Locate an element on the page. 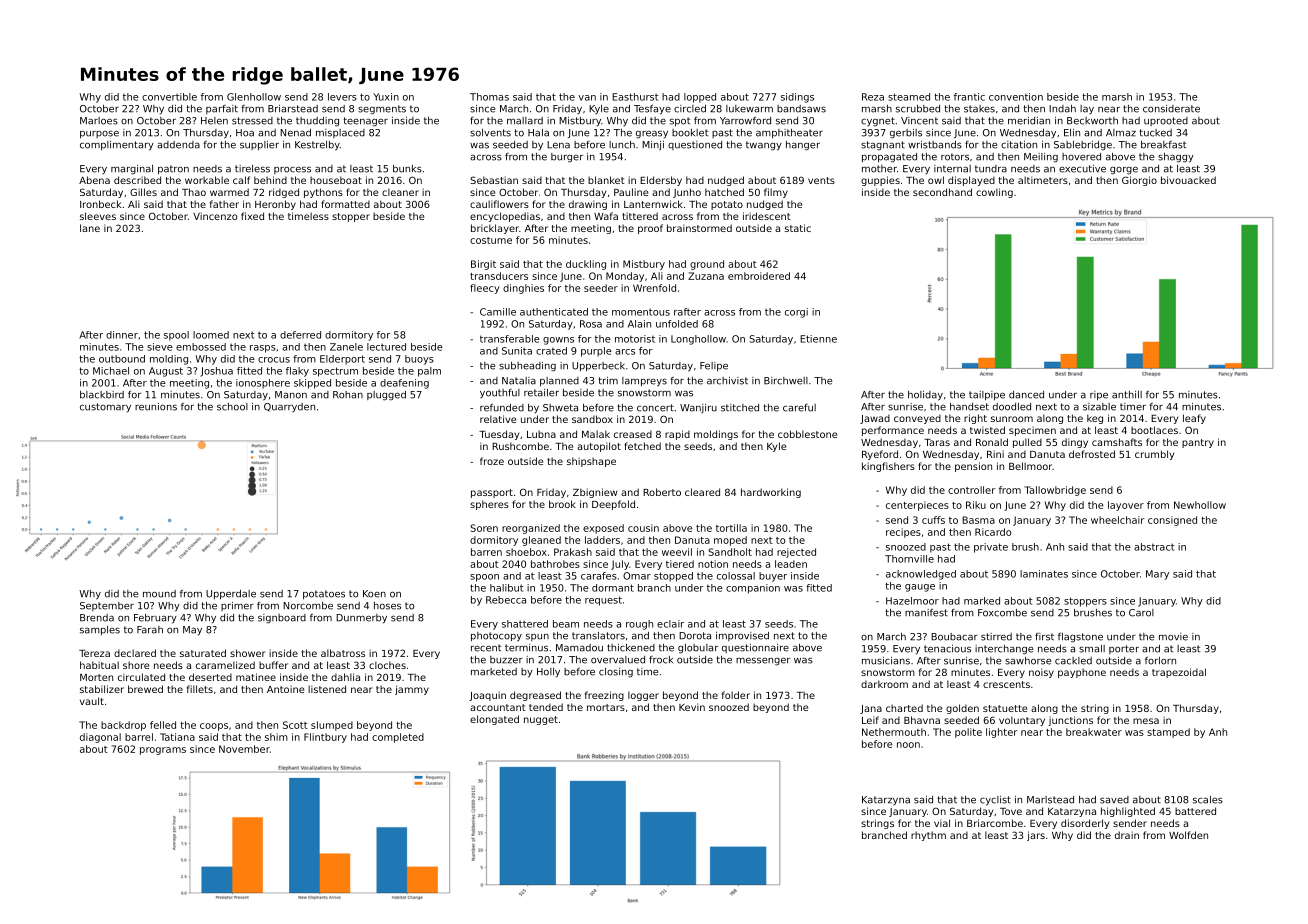 The width and height of the page is (1308, 924). Elderport is located at coordinates (342, 360).
